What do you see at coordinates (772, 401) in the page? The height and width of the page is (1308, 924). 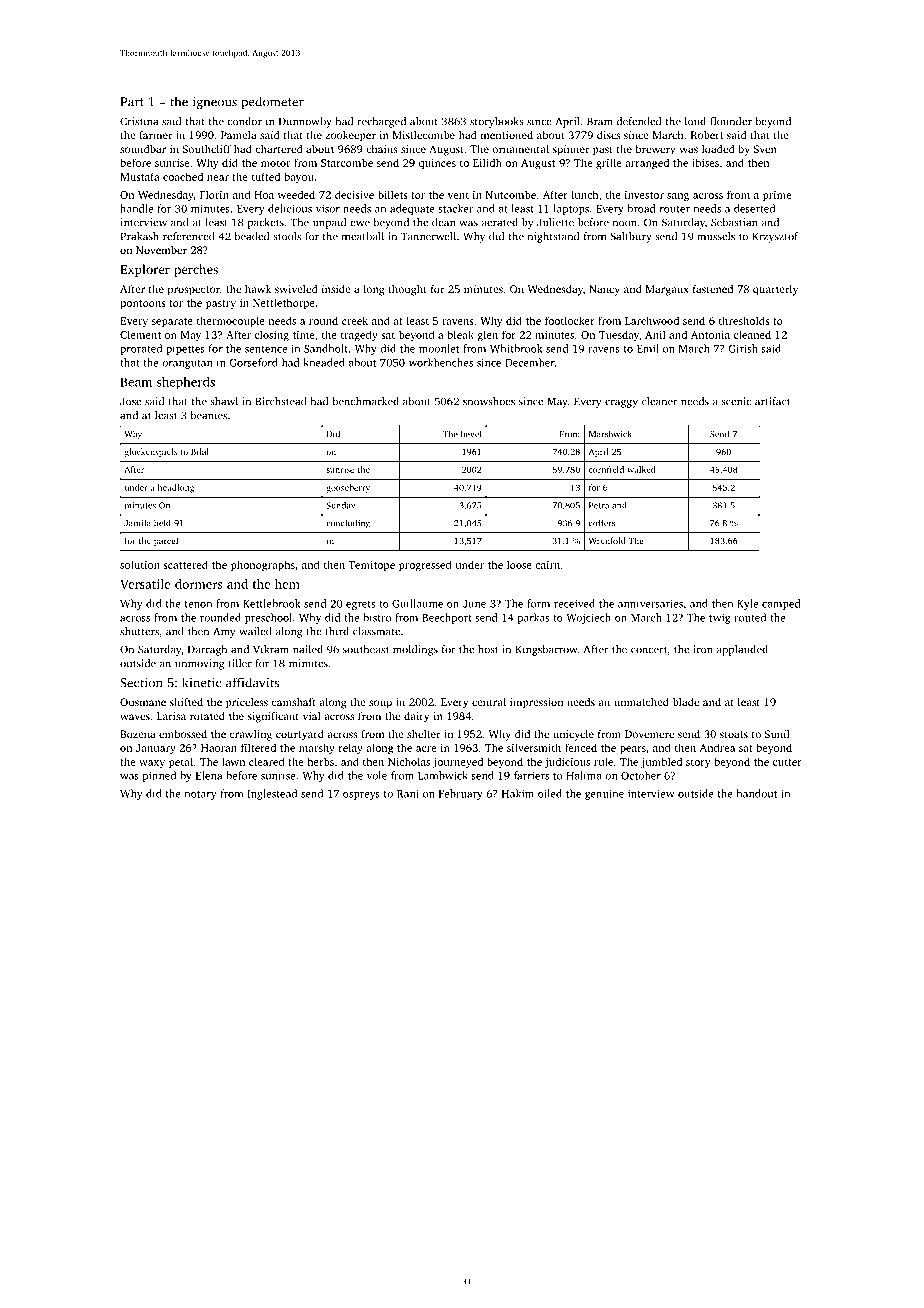 I see `artifact` at bounding box center [772, 401].
